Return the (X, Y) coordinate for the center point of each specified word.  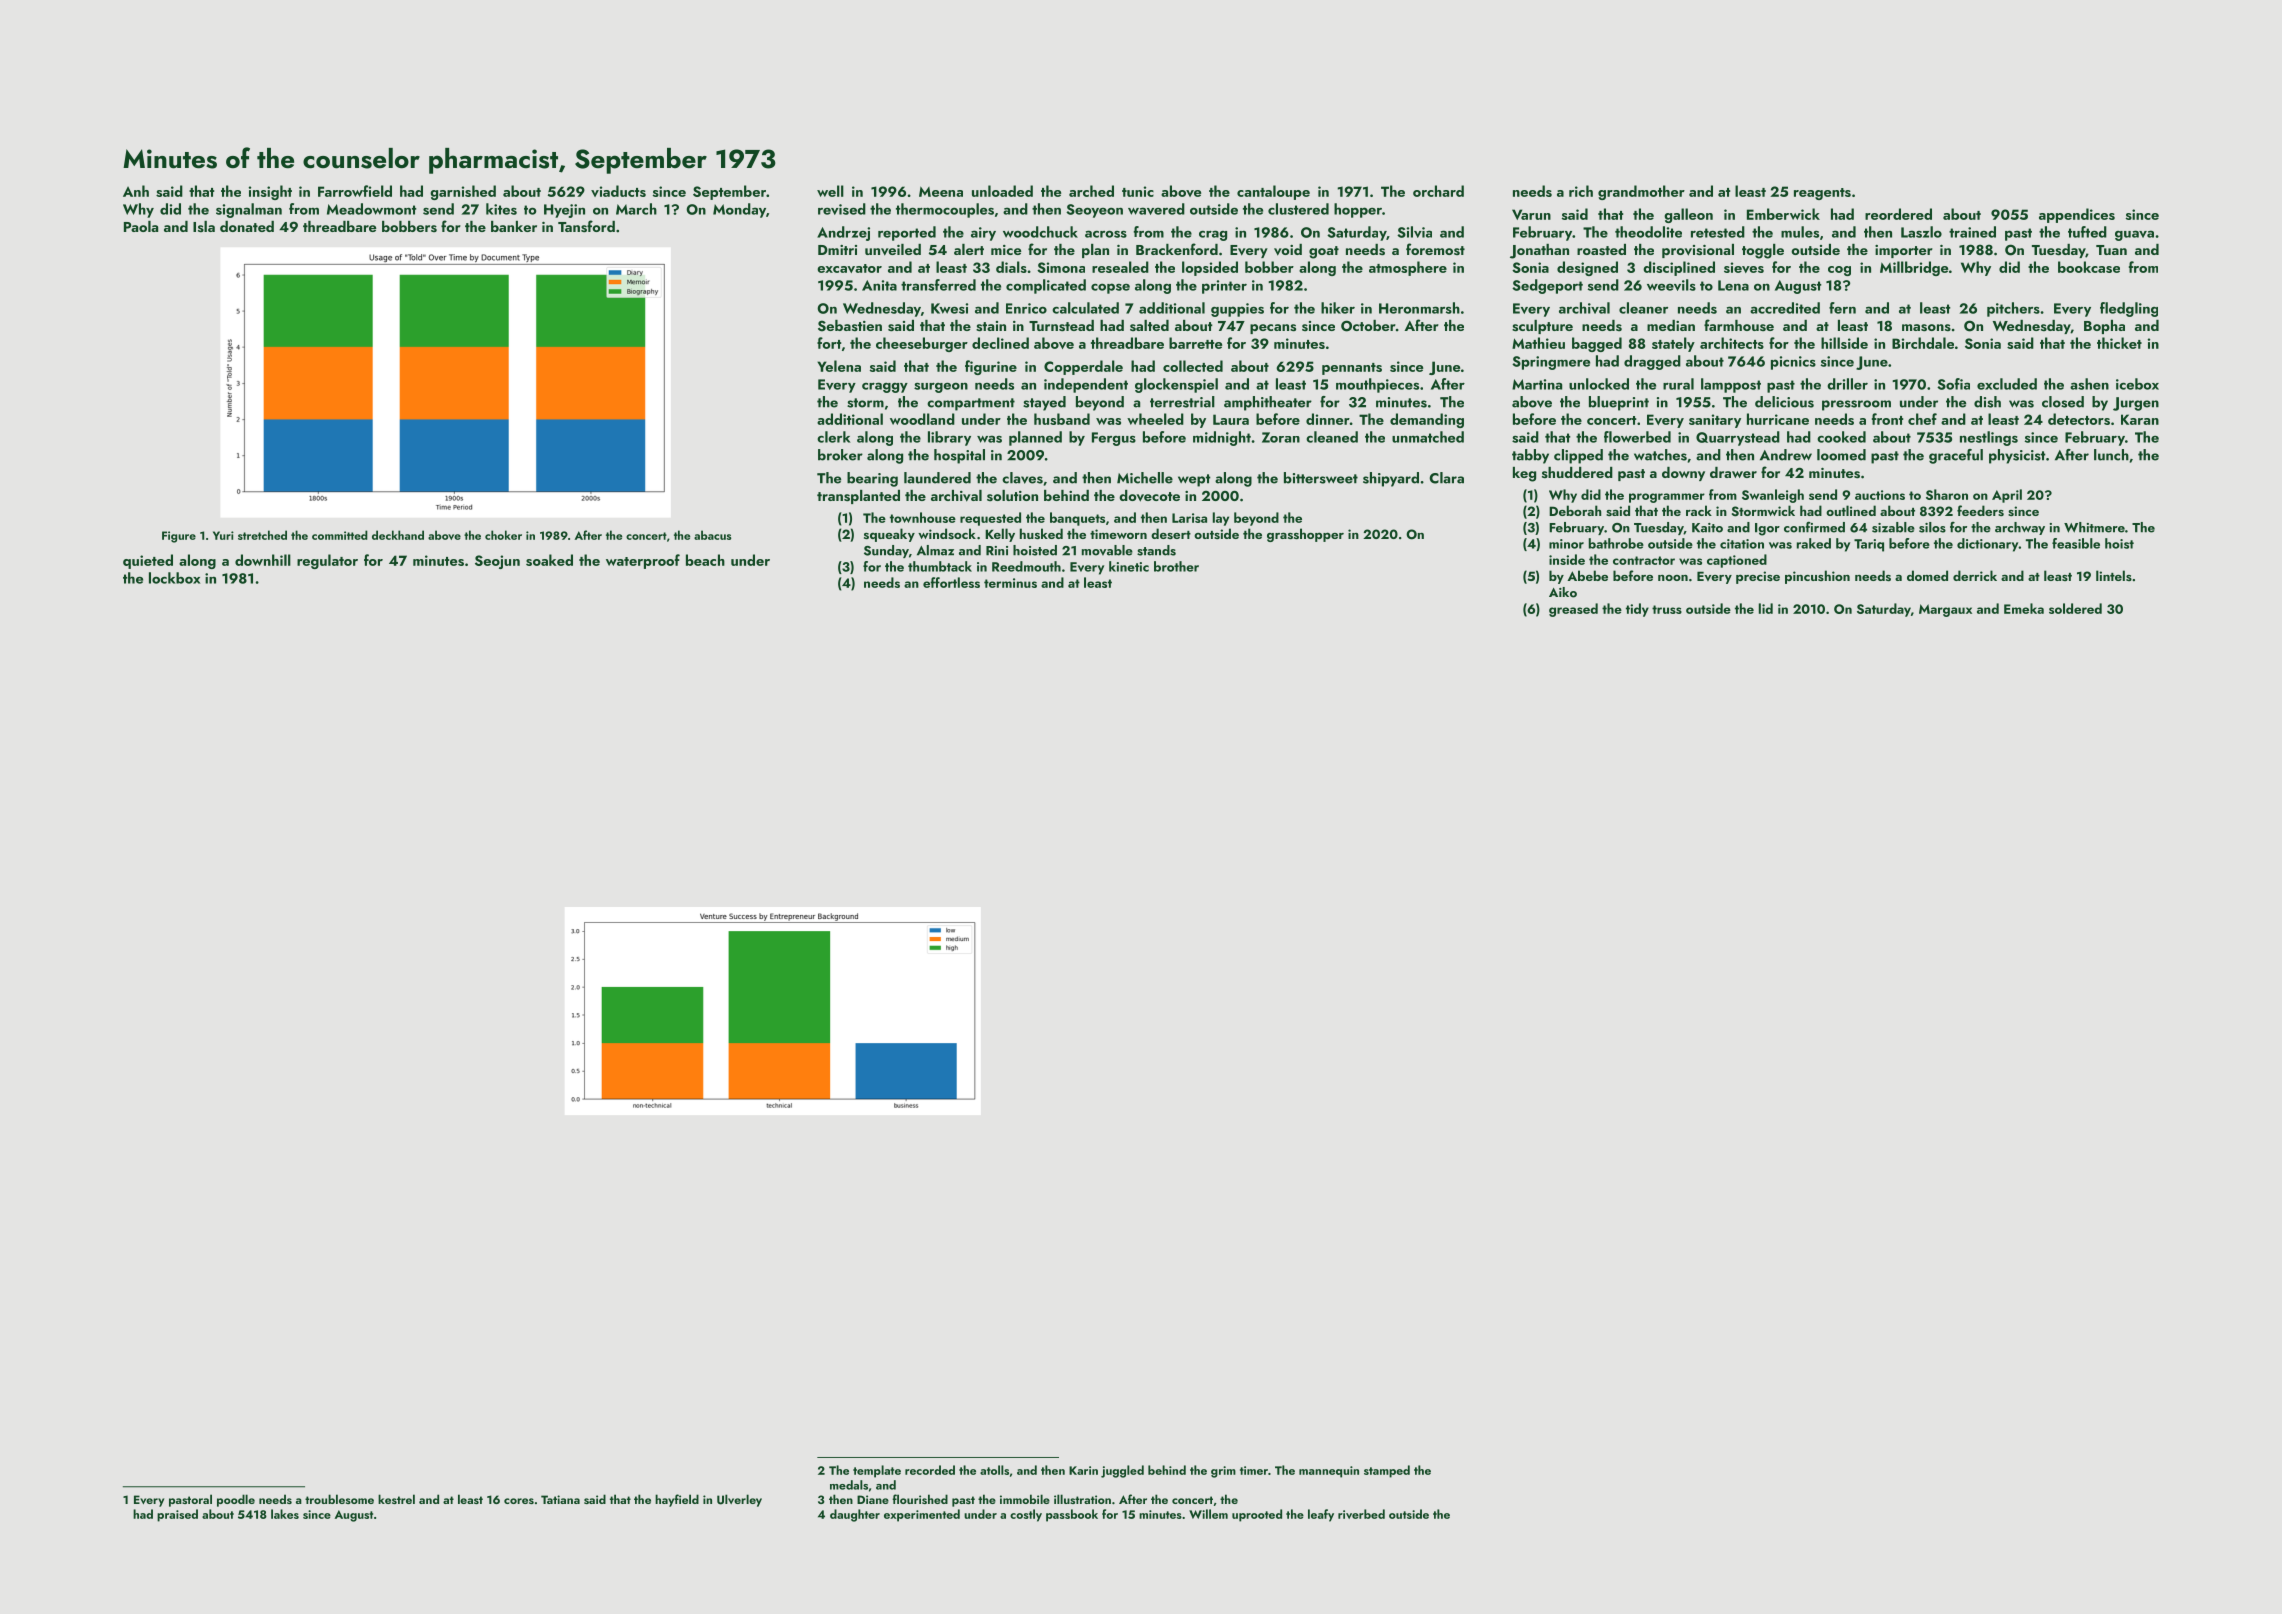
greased (1573, 610)
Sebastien (850, 326)
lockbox (174, 578)
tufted (2087, 232)
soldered (2075, 608)
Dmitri (837, 250)
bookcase (2089, 267)
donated (247, 226)
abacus (712, 535)
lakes (285, 1514)
